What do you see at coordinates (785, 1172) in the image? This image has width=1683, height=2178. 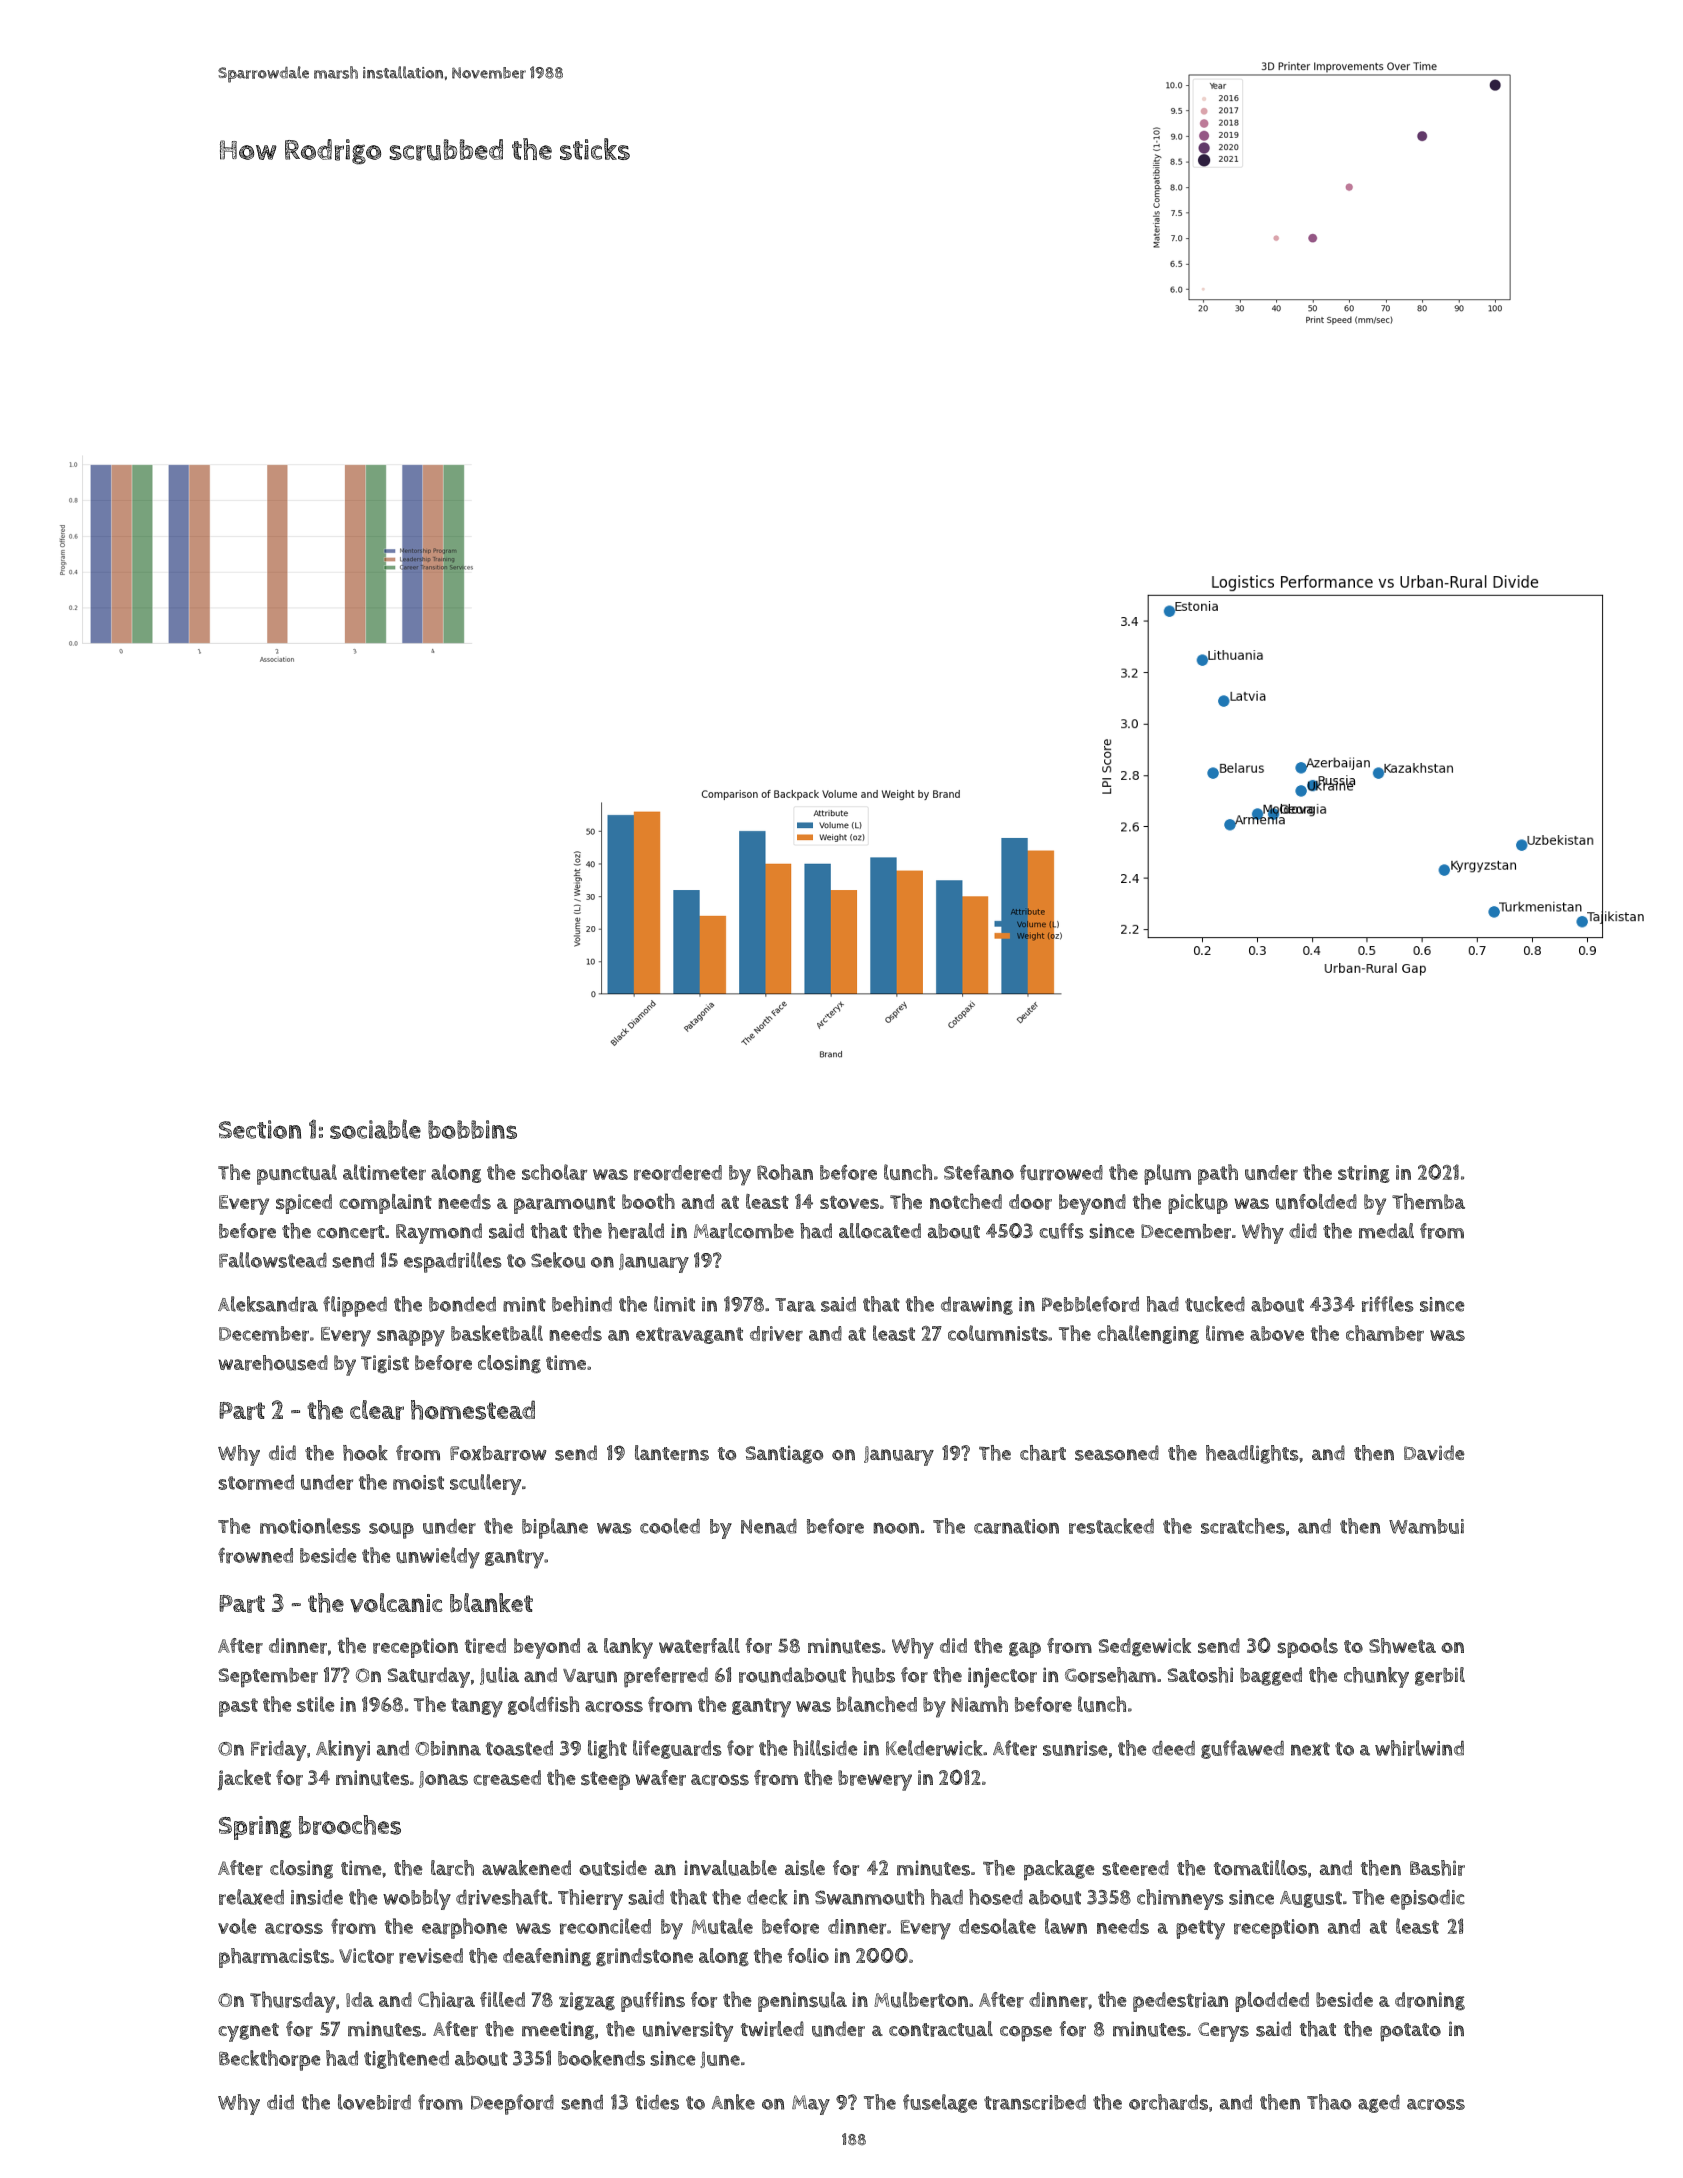 I see `Rohan` at bounding box center [785, 1172].
